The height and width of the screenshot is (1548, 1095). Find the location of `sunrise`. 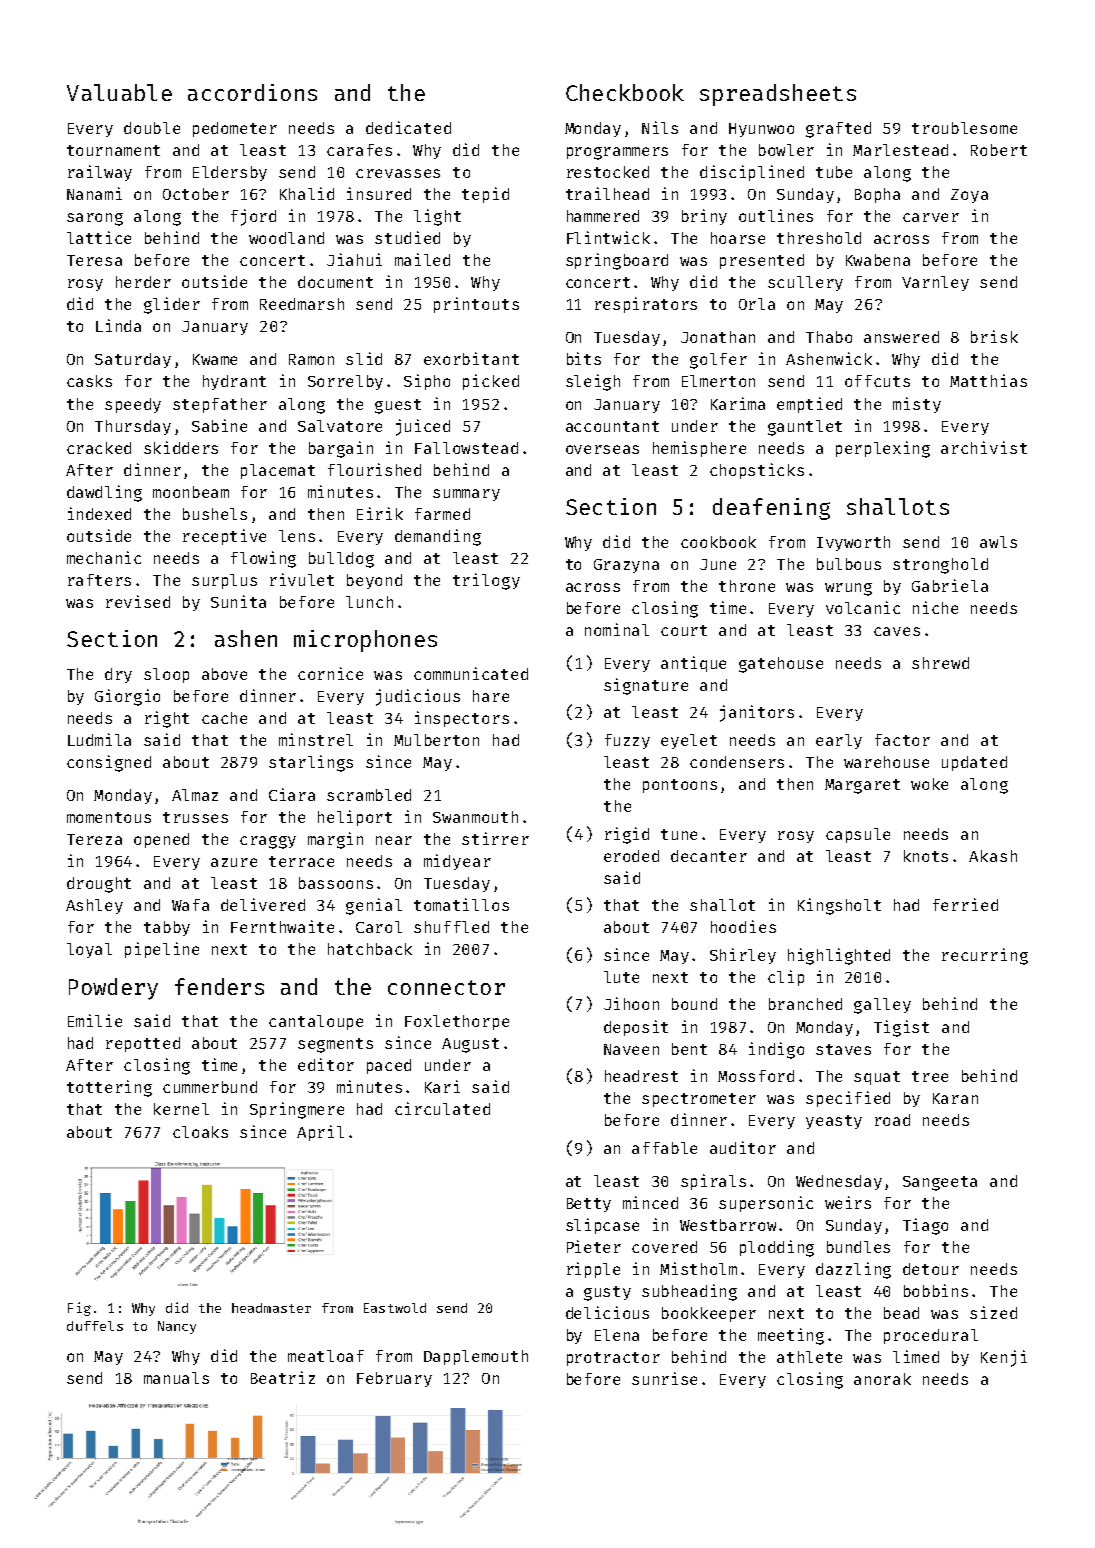

sunrise is located at coordinates (664, 1378).
